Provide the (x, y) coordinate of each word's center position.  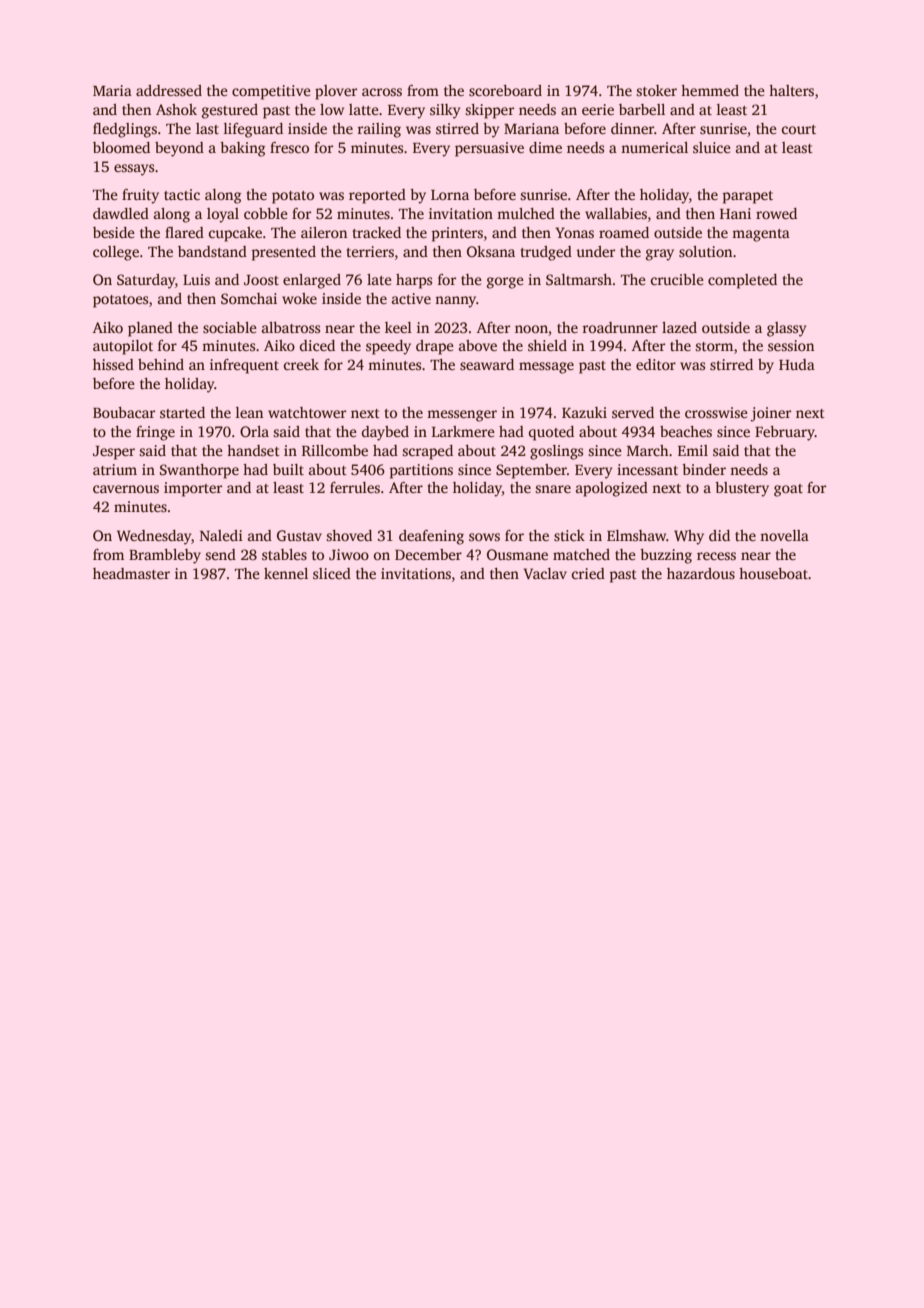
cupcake (235, 234)
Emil (693, 450)
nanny (455, 302)
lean (249, 412)
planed (150, 329)
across (382, 92)
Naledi (221, 535)
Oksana (491, 251)
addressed (169, 90)
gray (660, 255)
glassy (786, 329)
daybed (385, 433)
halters (791, 90)
